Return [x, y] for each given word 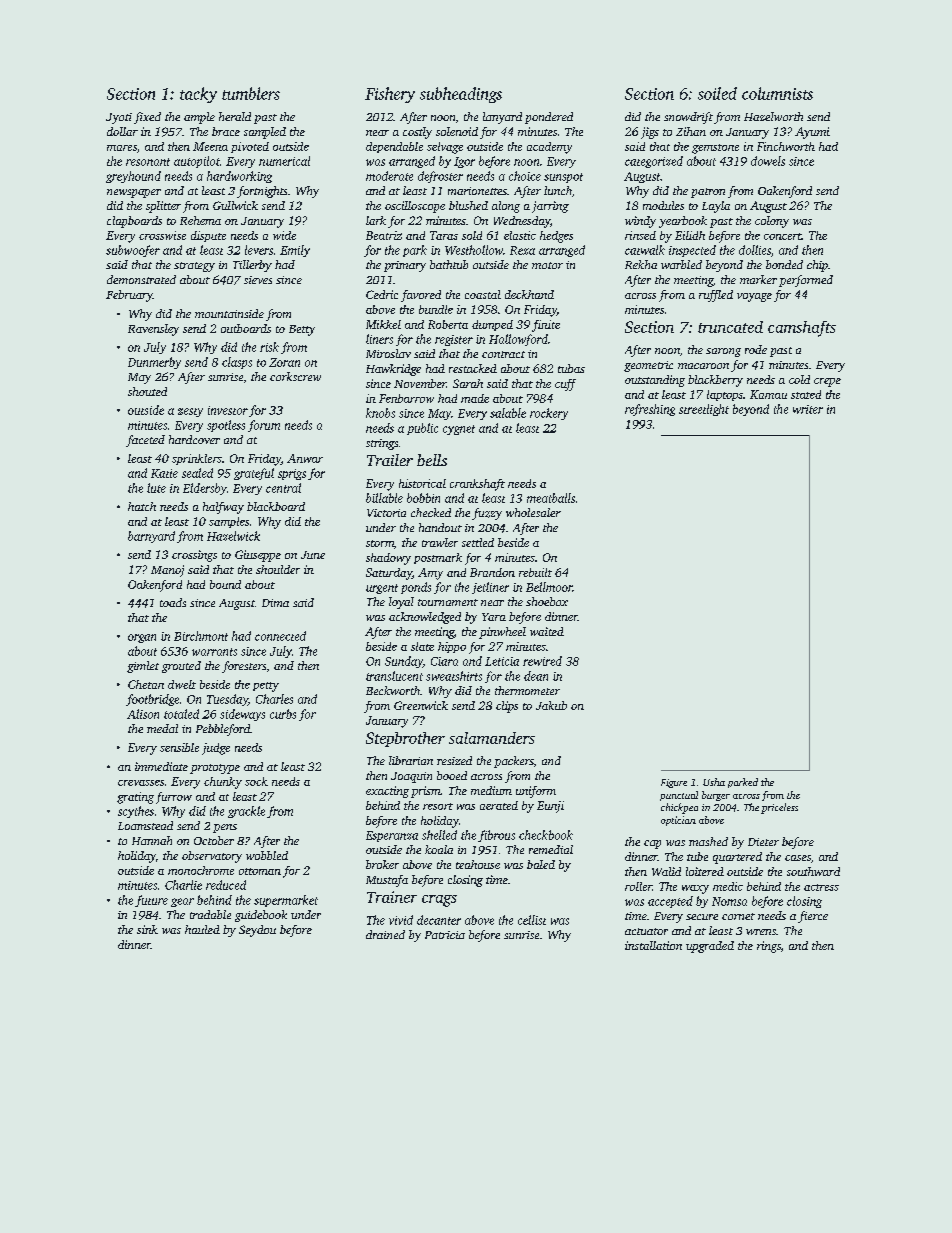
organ [142, 638]
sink [147, 929]
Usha [714, 782]
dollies [755, 250]
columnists [777, 93]
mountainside [229, 313]
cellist [532, 920]
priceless [779, 808]
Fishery [390, 95]
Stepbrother [405, 739]
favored [421, 296]
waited [547, 631]
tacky [198, 95]
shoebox [547, 601]
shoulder [278, 569]
